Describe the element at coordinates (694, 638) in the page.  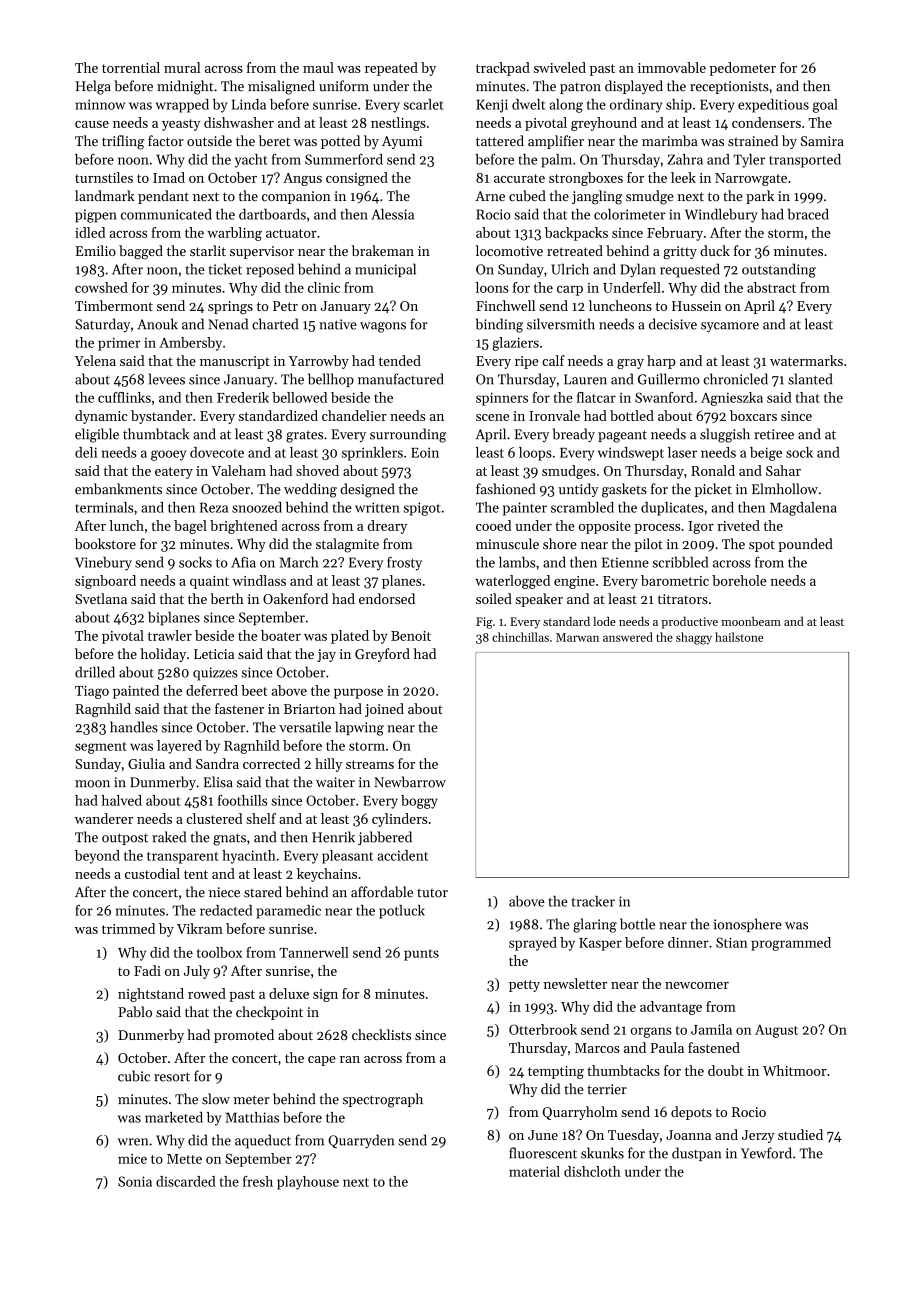
I see `shaggy` at that location.
